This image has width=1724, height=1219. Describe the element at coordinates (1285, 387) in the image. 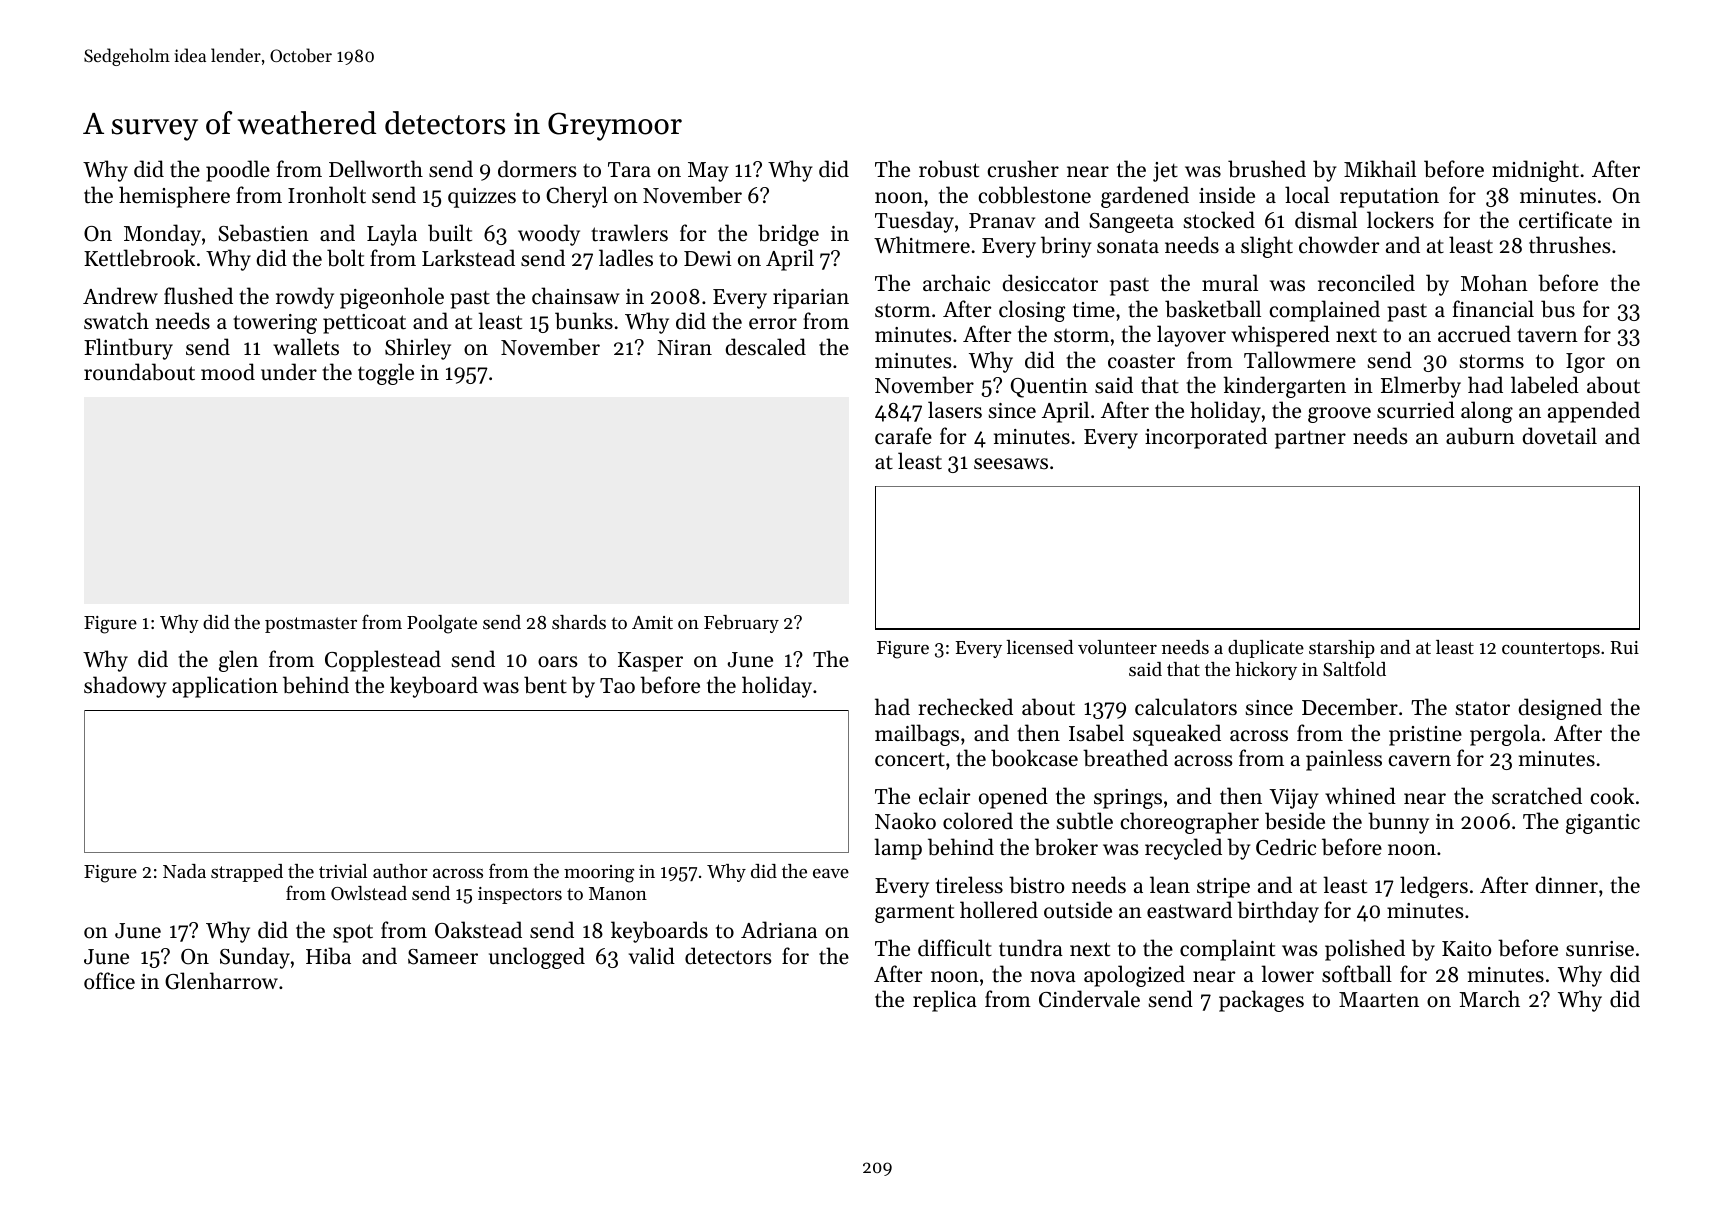

I see `kindergarten` at that location.
